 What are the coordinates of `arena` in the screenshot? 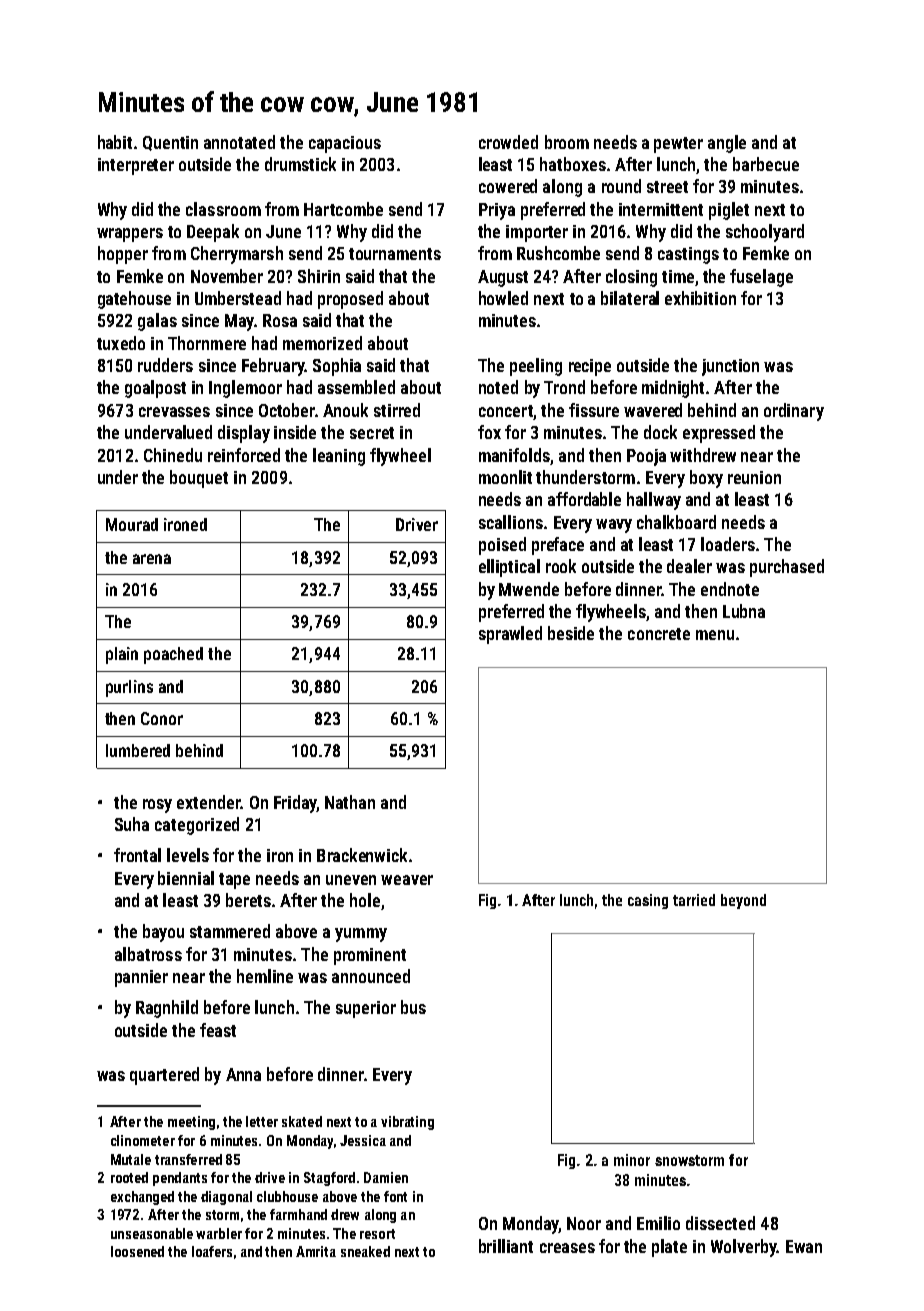 It's located at (152, 559).
